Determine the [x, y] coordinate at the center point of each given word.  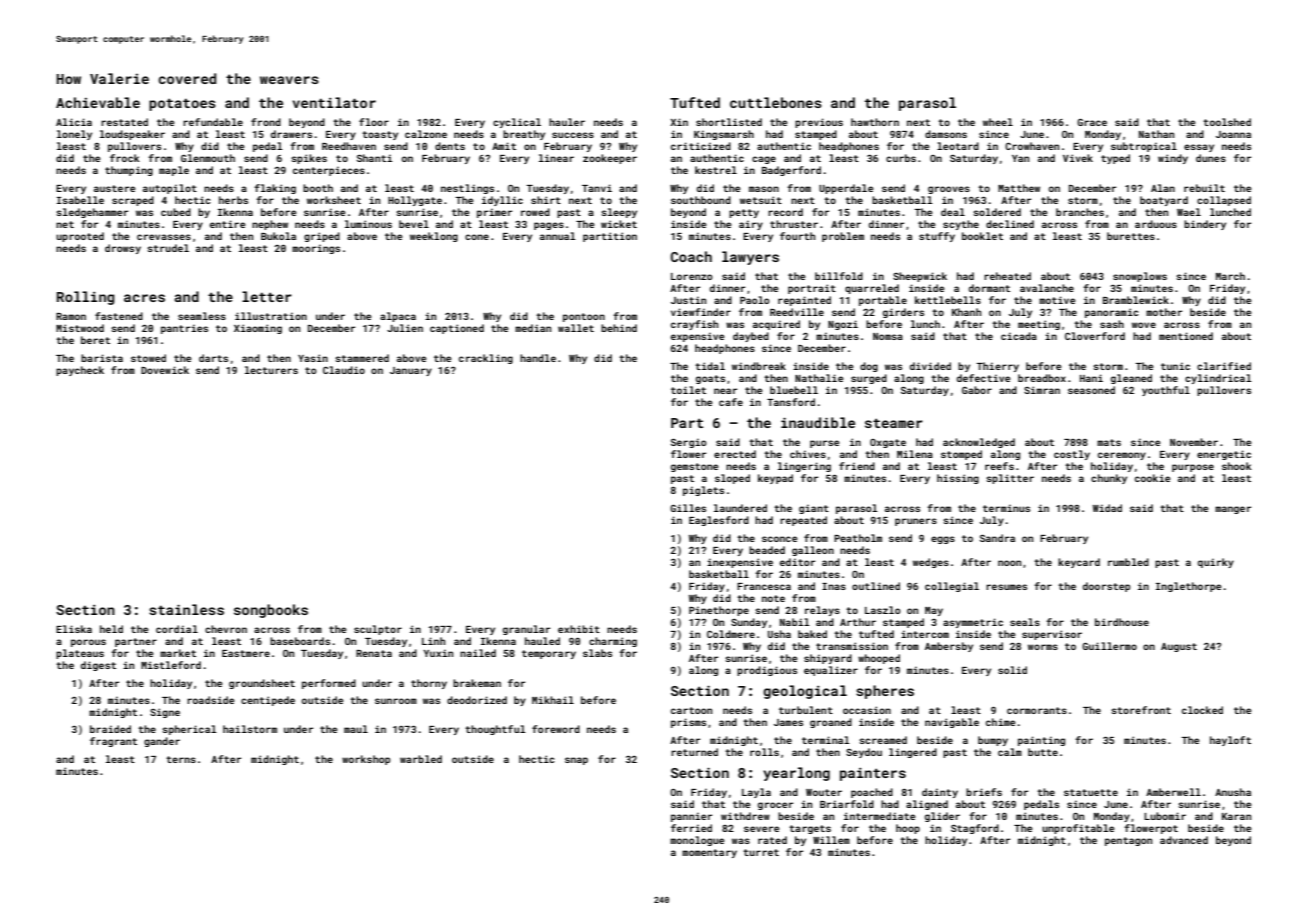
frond [266, 122]
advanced [1184, 840]
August [1179, 647]
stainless [186, 609]
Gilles [688, 508]
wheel [998, 122]
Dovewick [165, 370]
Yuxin [438, 653]
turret [761, 852]
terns [181, 759]
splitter [1010, 479]
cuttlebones [776, 102]
